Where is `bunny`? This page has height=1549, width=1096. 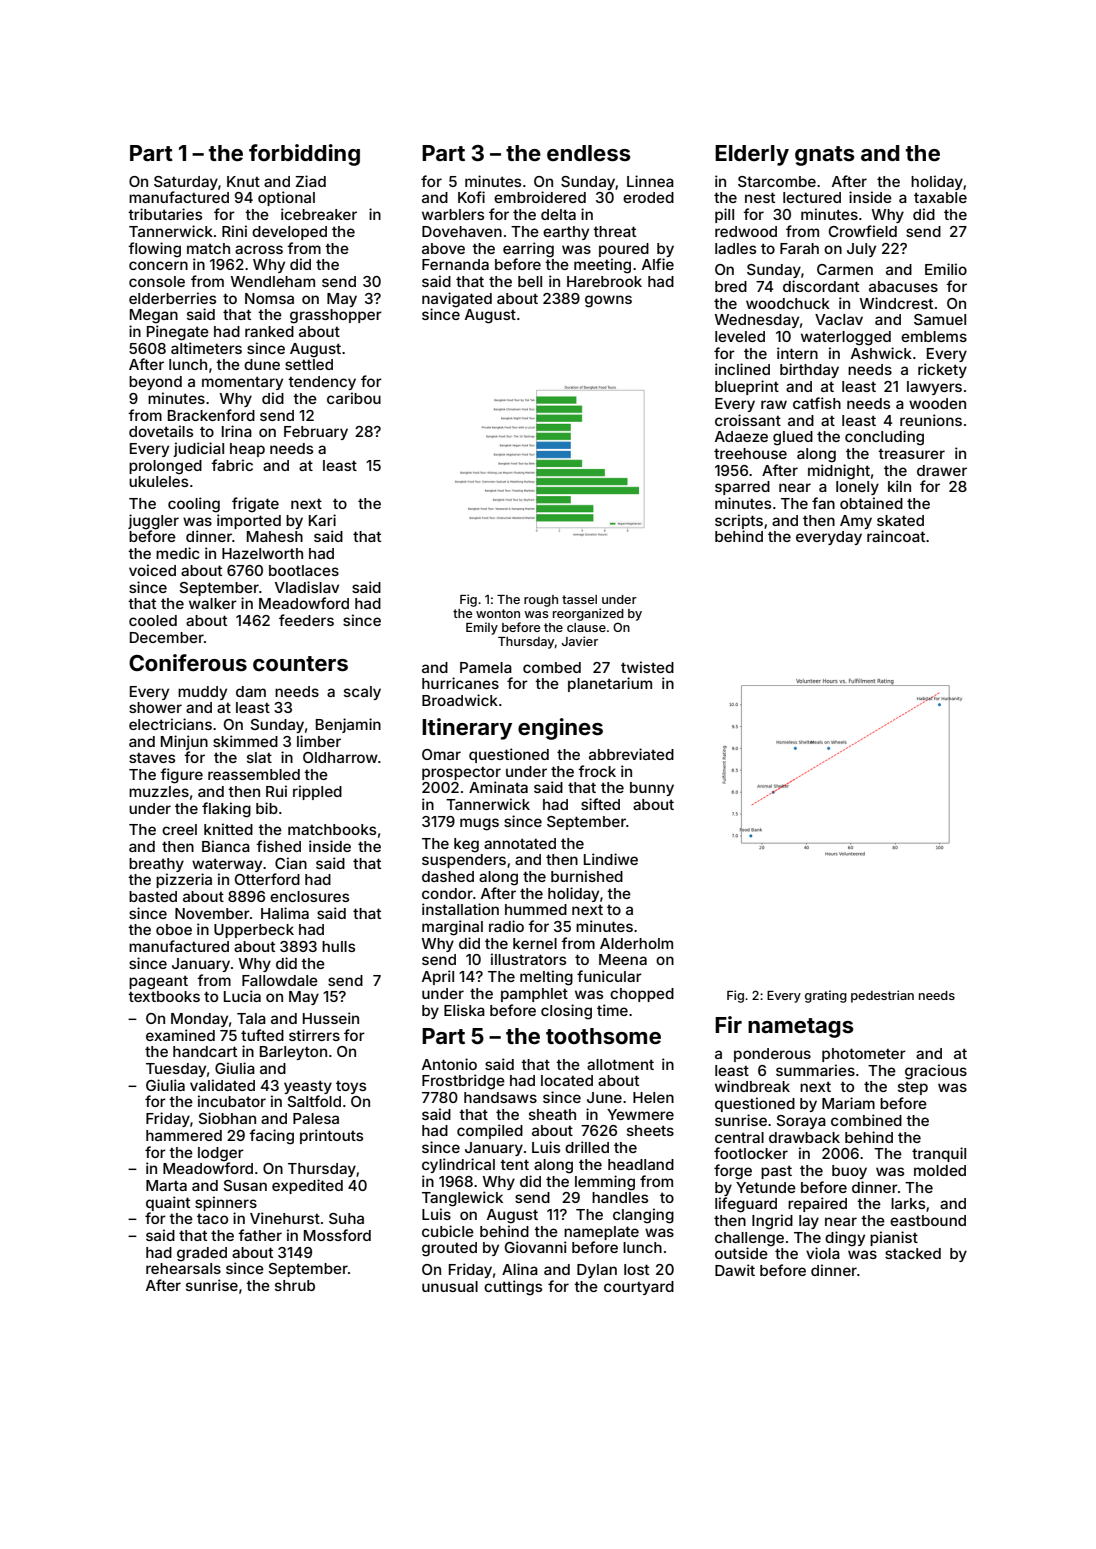
bunny is located at coordinates (652, 789).
